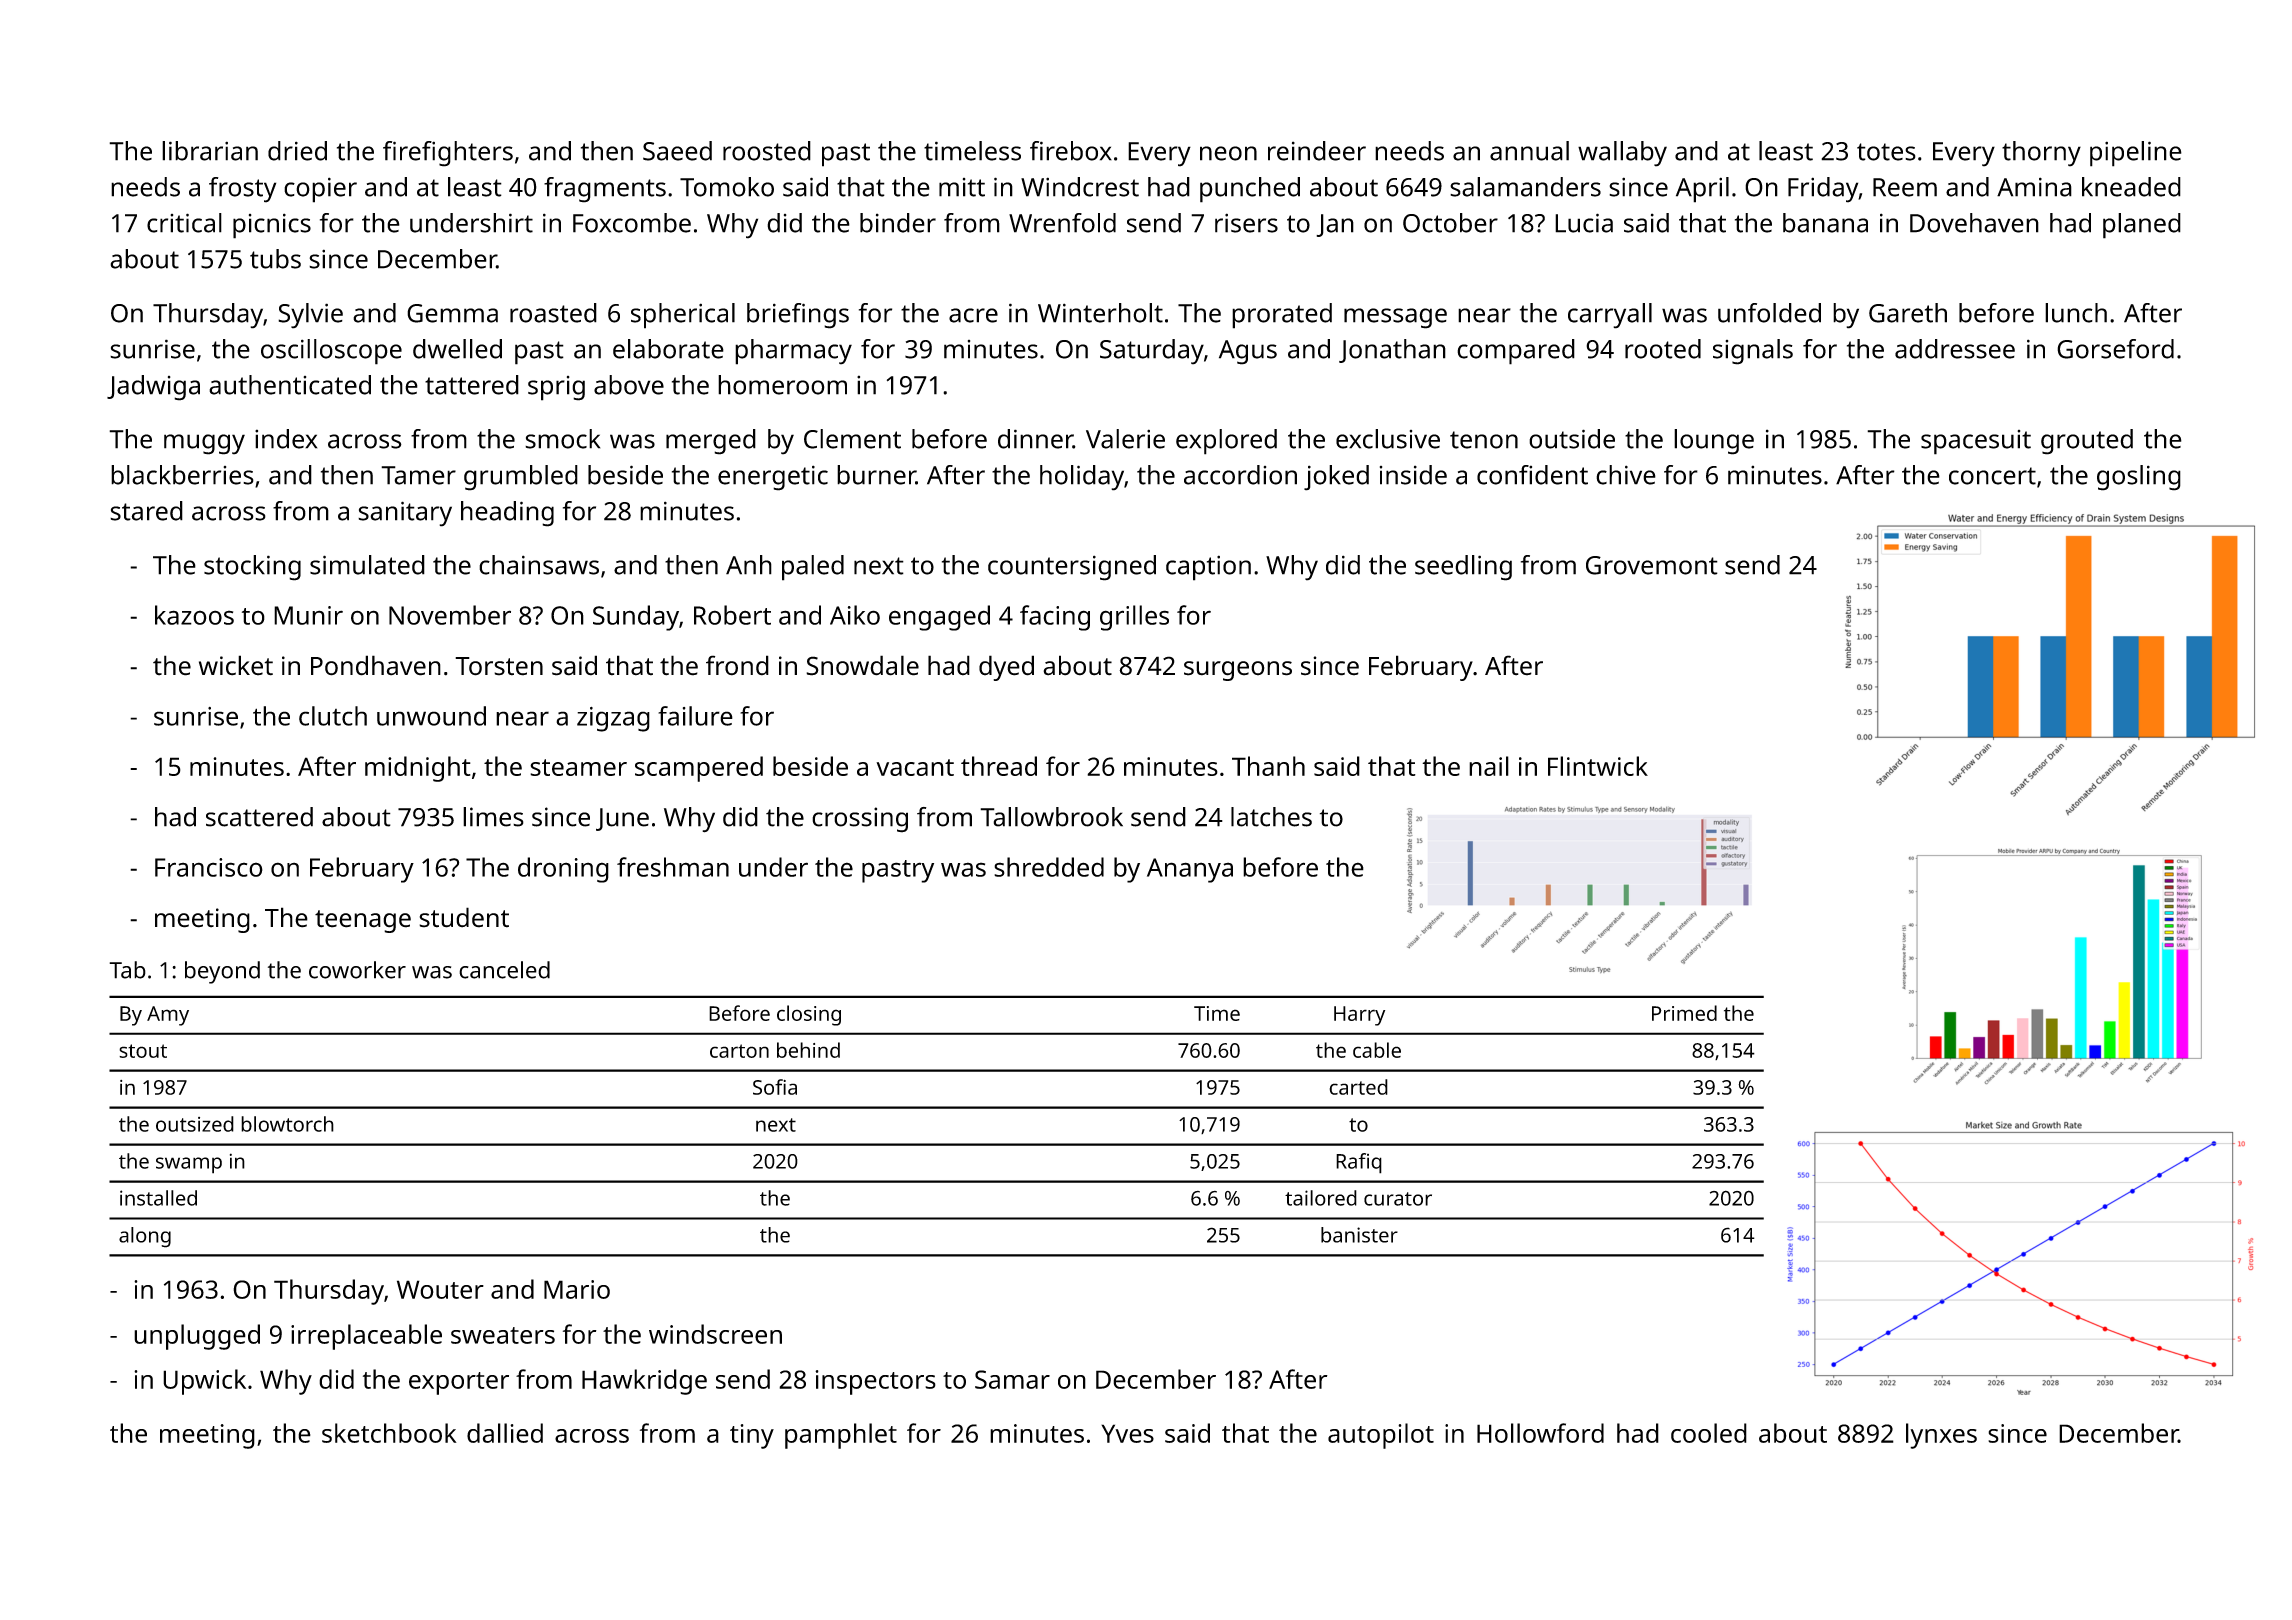  I want to click on Hollowford, so click(1540, 1433).
